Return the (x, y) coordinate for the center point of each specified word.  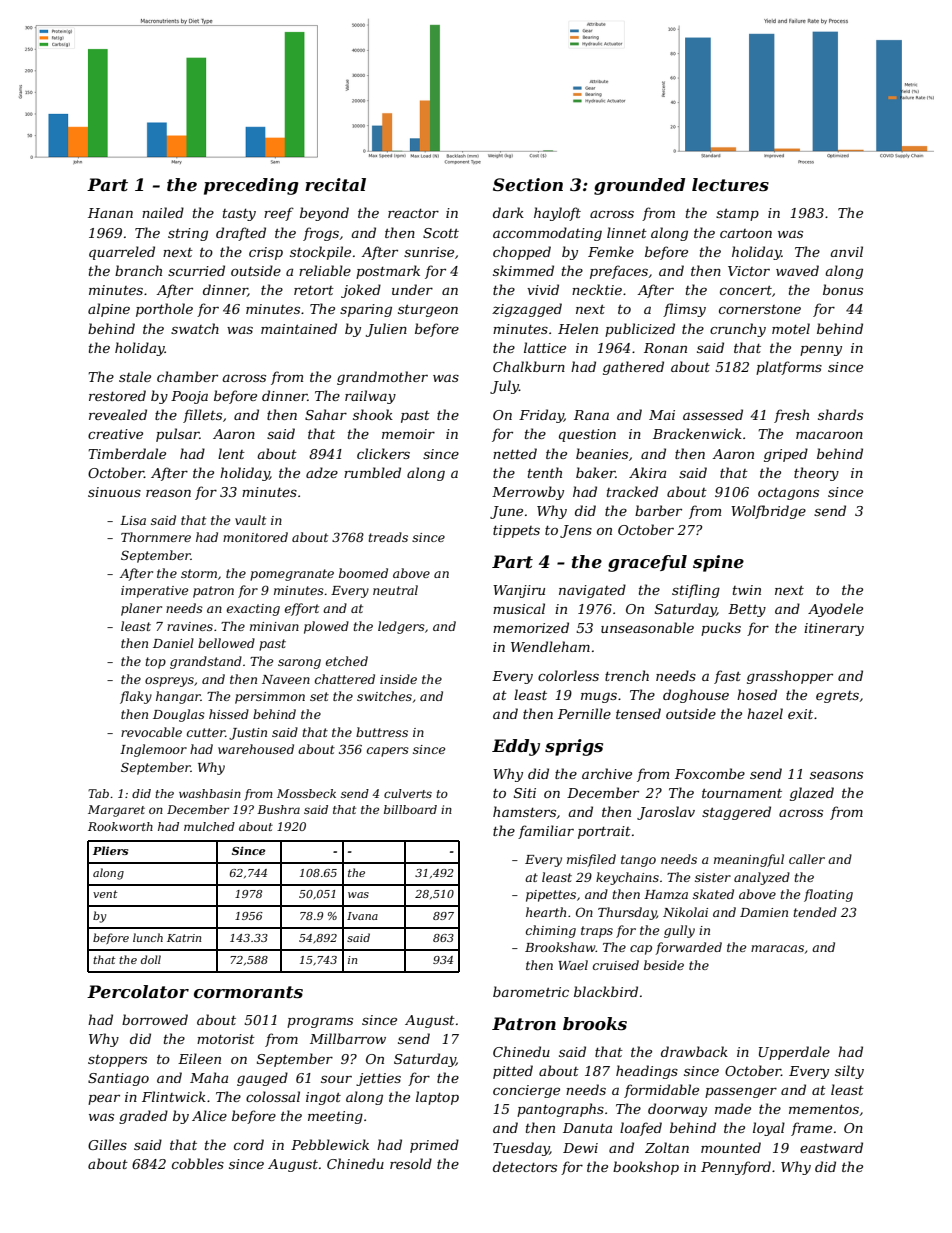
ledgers (401, 627)
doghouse (696, 696)
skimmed (523, 270)
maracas (777, 948)
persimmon (270, 698)
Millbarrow (348, 1038)
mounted (731, 1147)
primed (434, 1146)
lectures (730, 184)
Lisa (133, 520)
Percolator (138, 991)
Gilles (107, 1144)
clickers (383, 453)
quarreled (122, 253)
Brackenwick (697, 433)
